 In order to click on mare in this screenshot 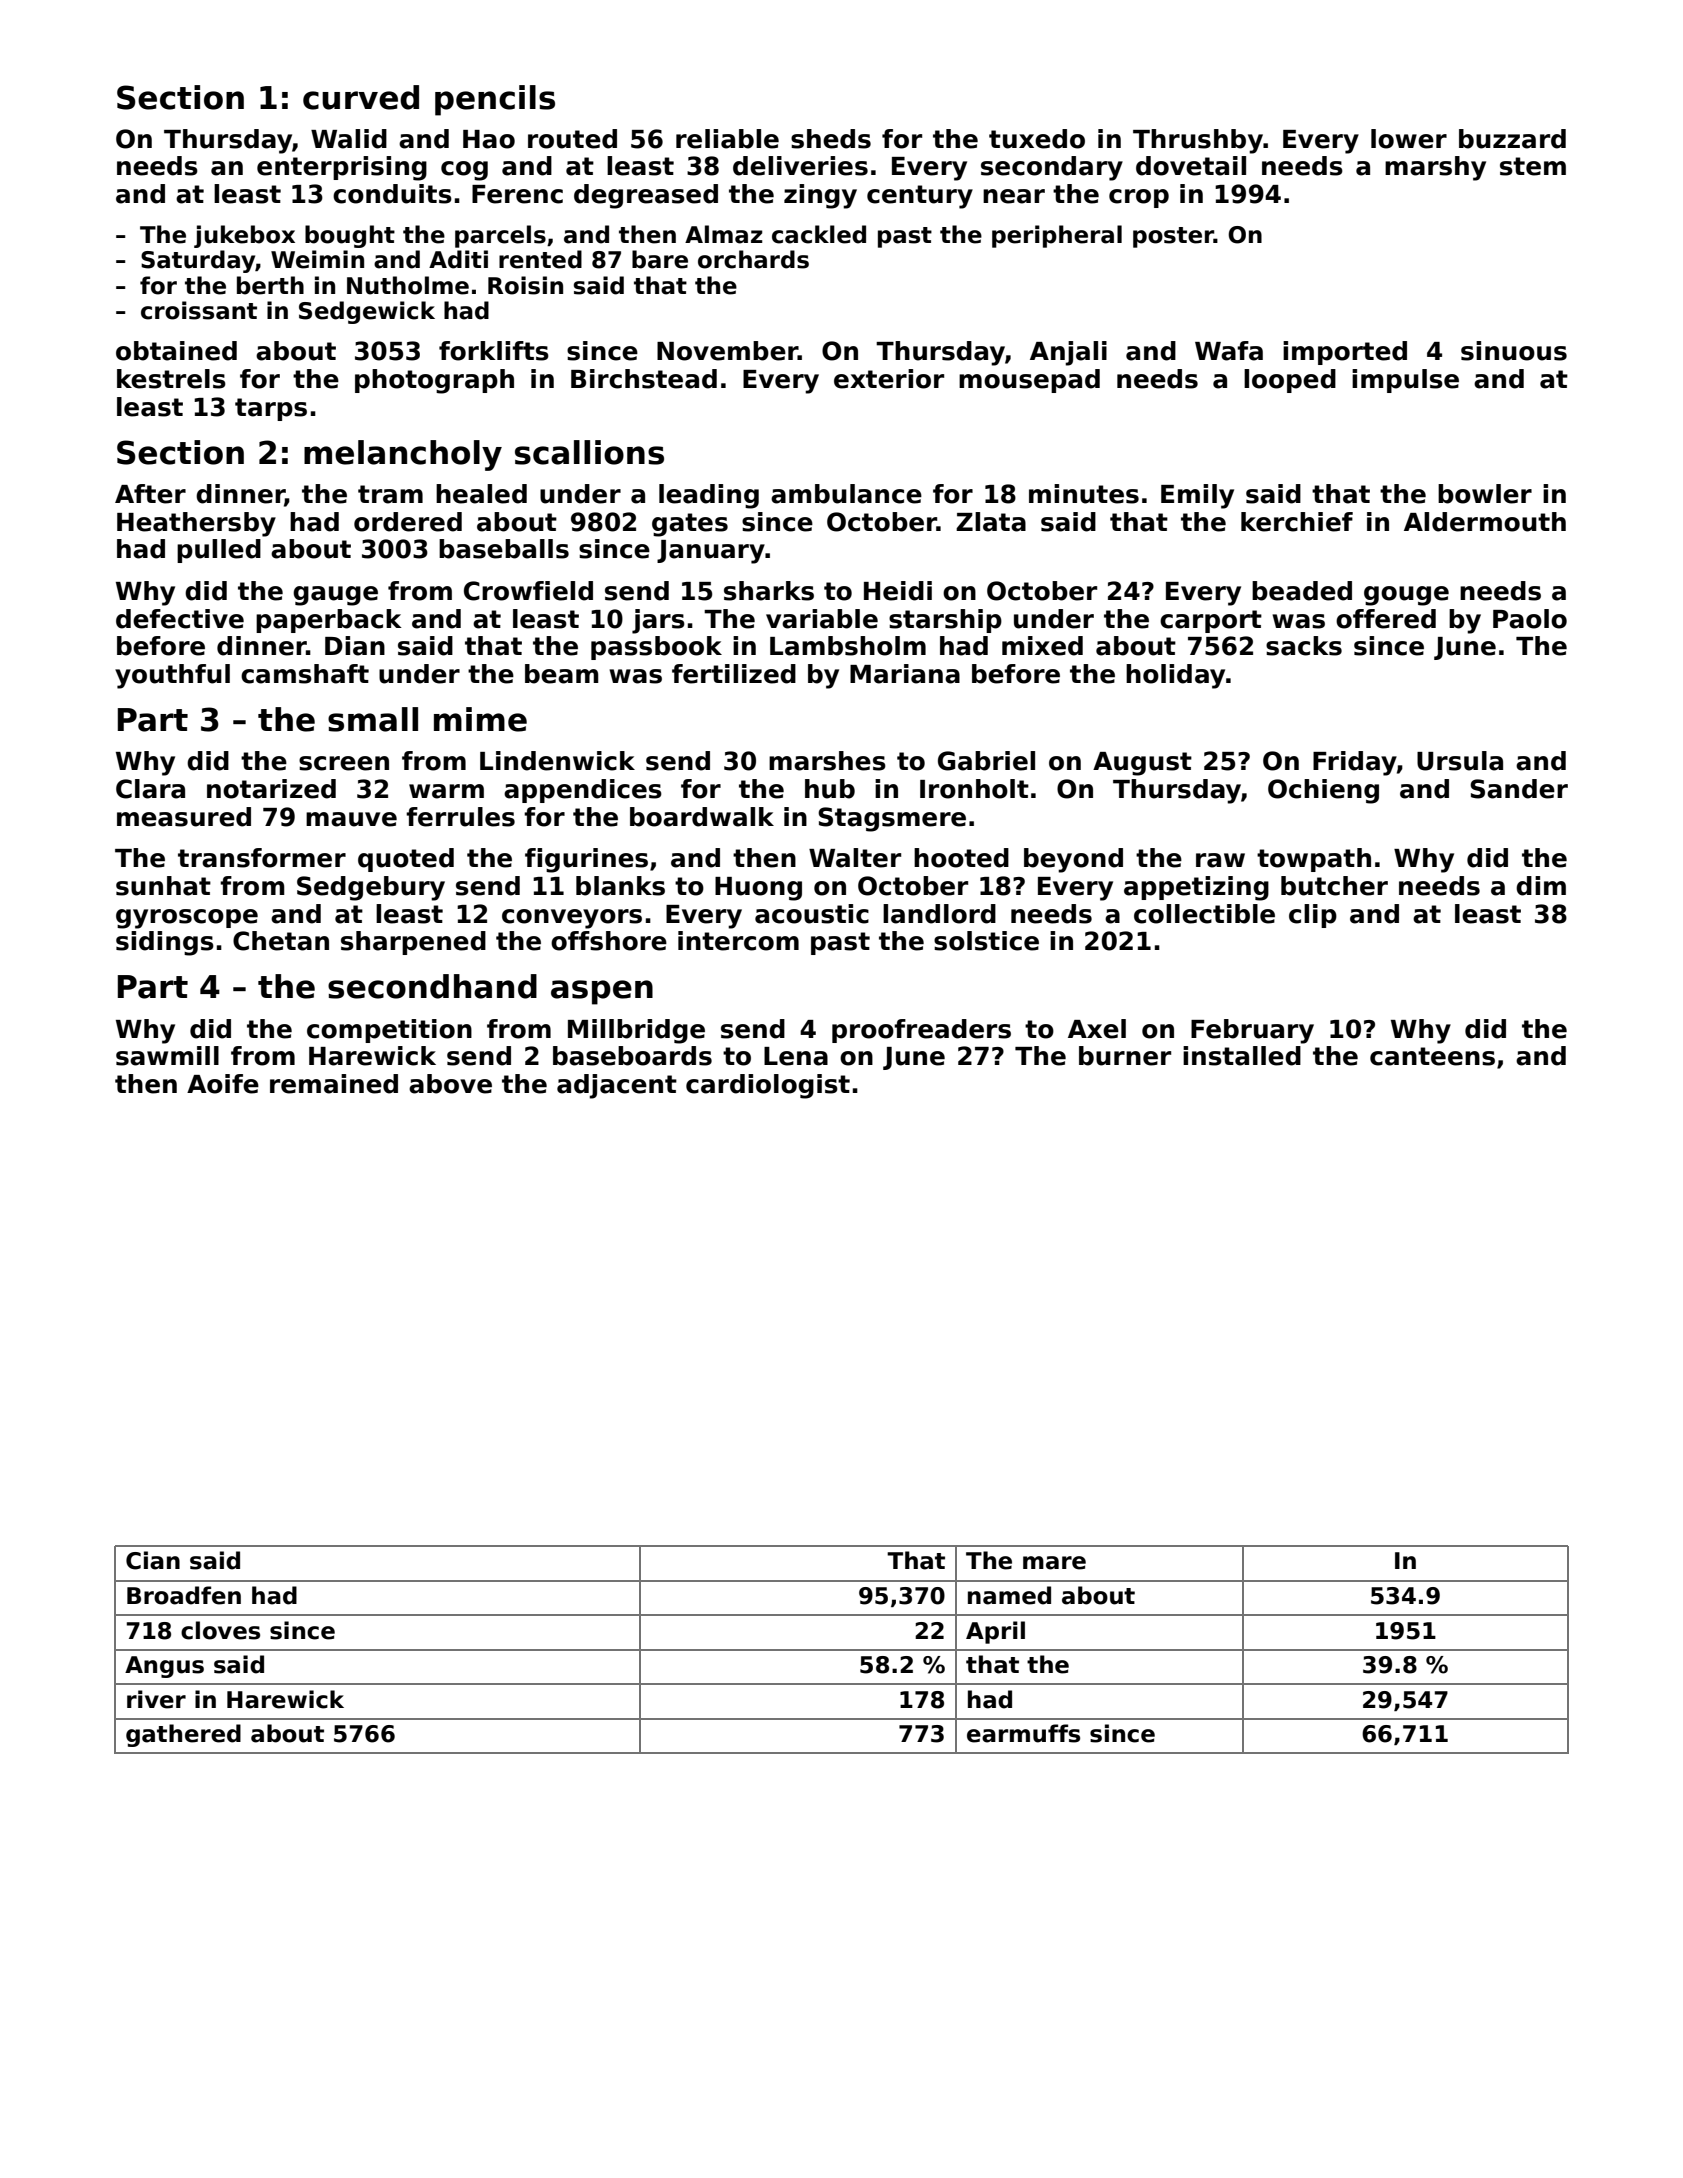, I will do `click(1054, 1563)`.
